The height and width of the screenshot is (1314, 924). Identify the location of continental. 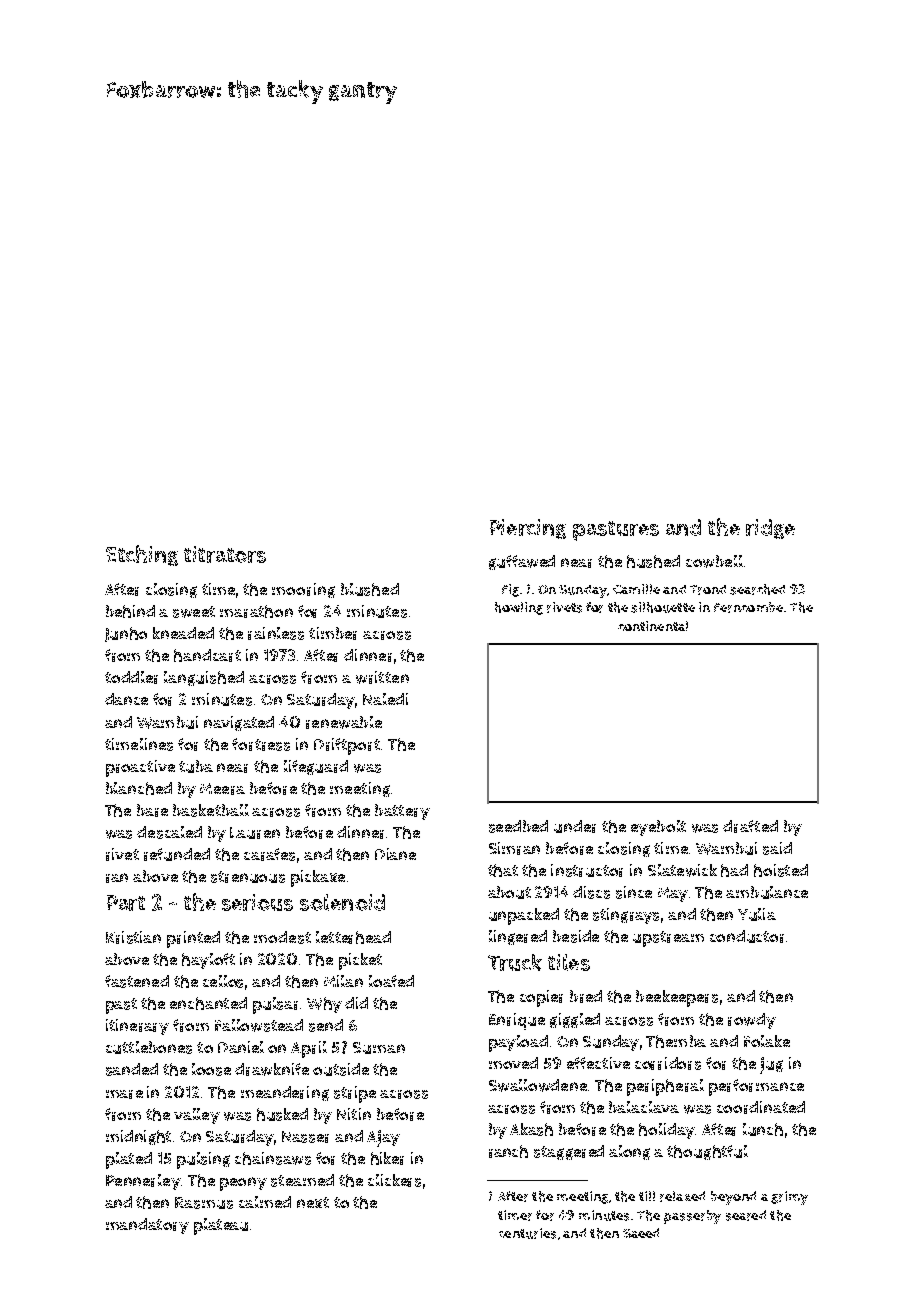
(653, 626).
